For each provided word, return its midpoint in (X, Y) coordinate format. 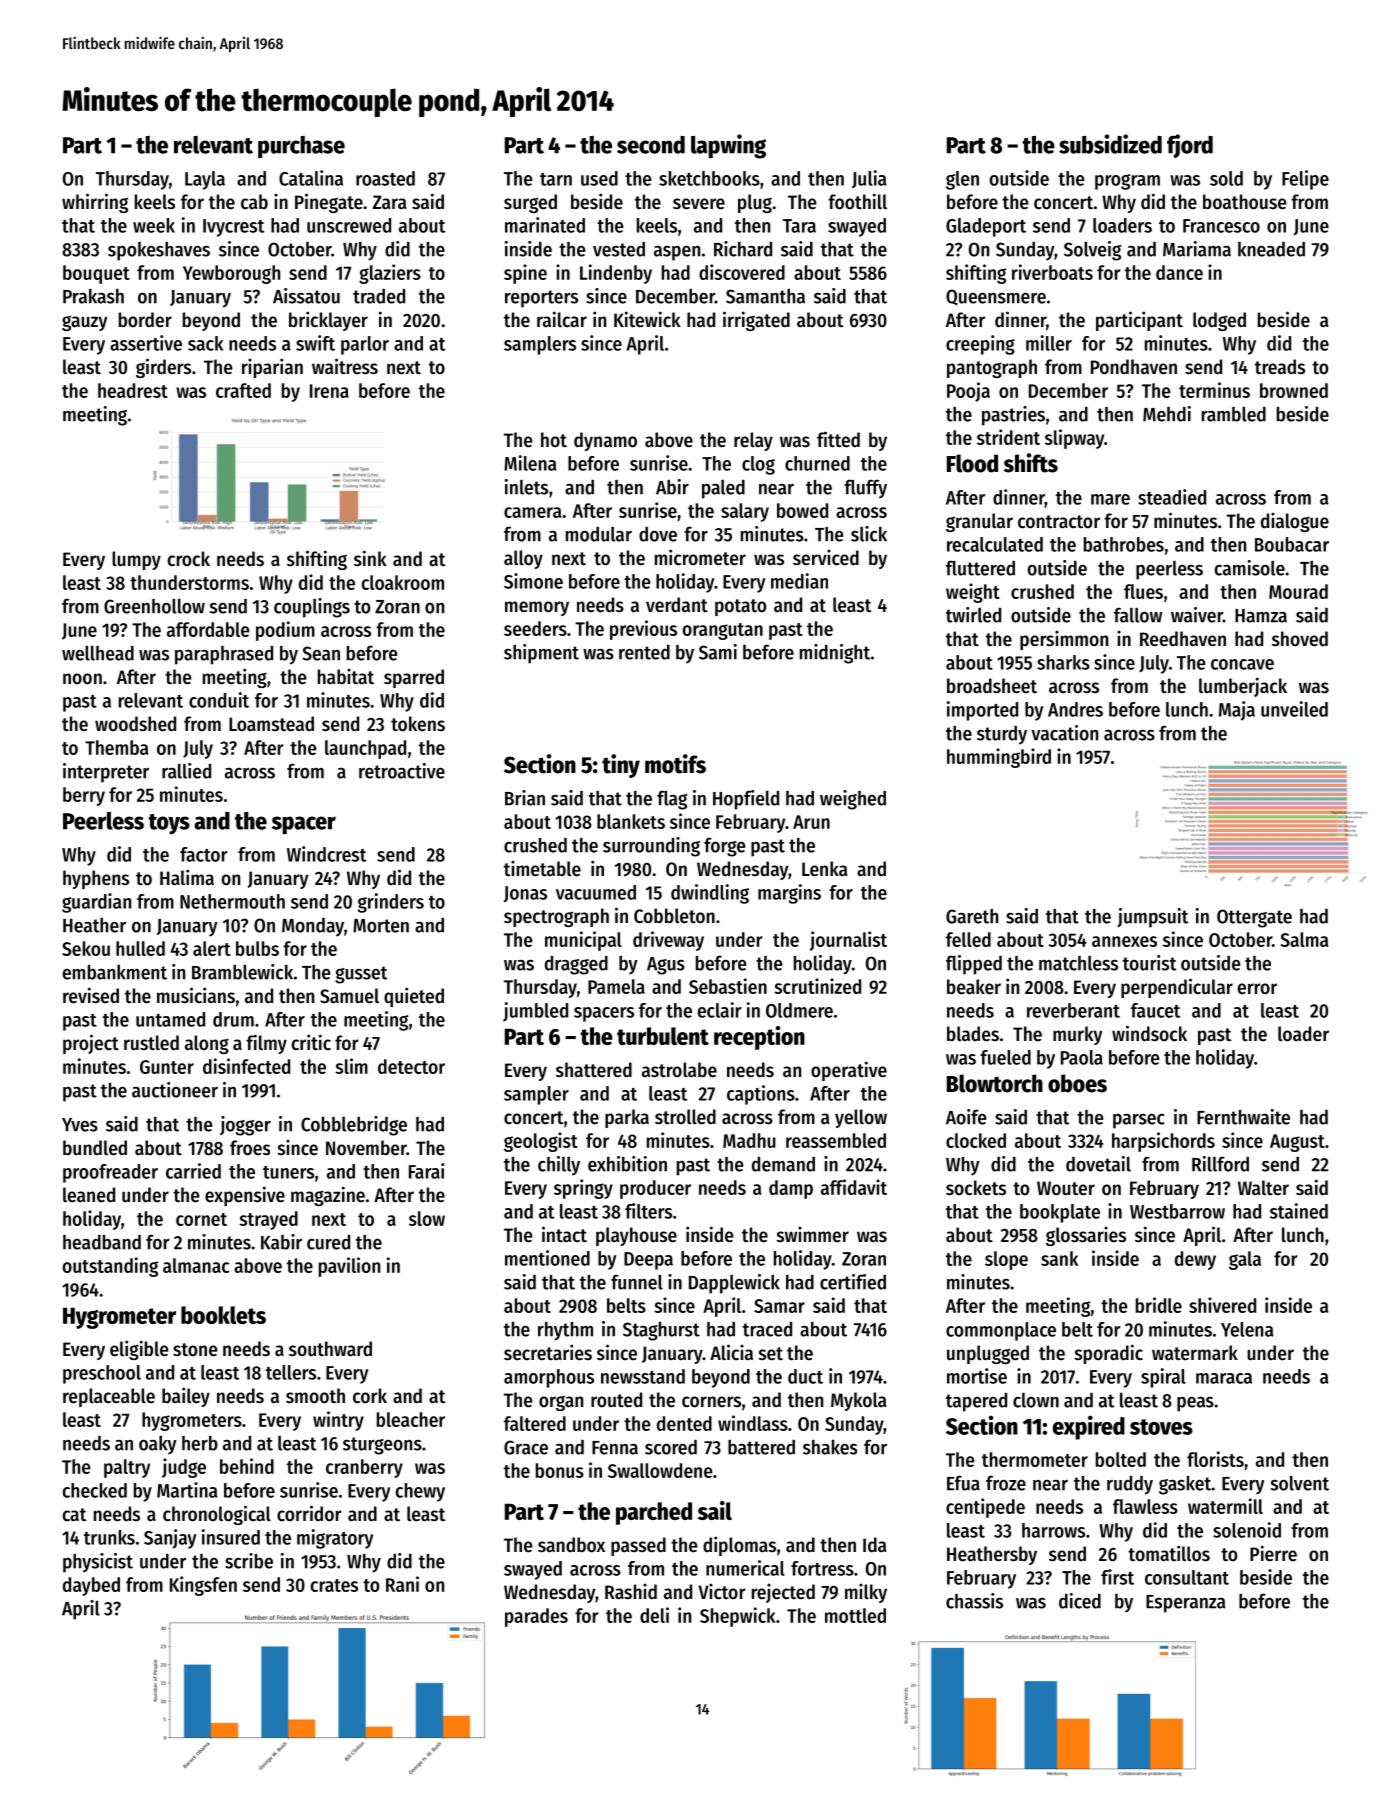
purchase (301, 147)
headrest (133, 390)
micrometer (700, 557)
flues (1143, 591)
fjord (1190, 146)
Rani (402, 1584)
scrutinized (817, 986)
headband (102, 1242)
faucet (1155, 1010)
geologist (541, 1142)
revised (91, 995)
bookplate (1060, 1213)
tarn (556, 179)
